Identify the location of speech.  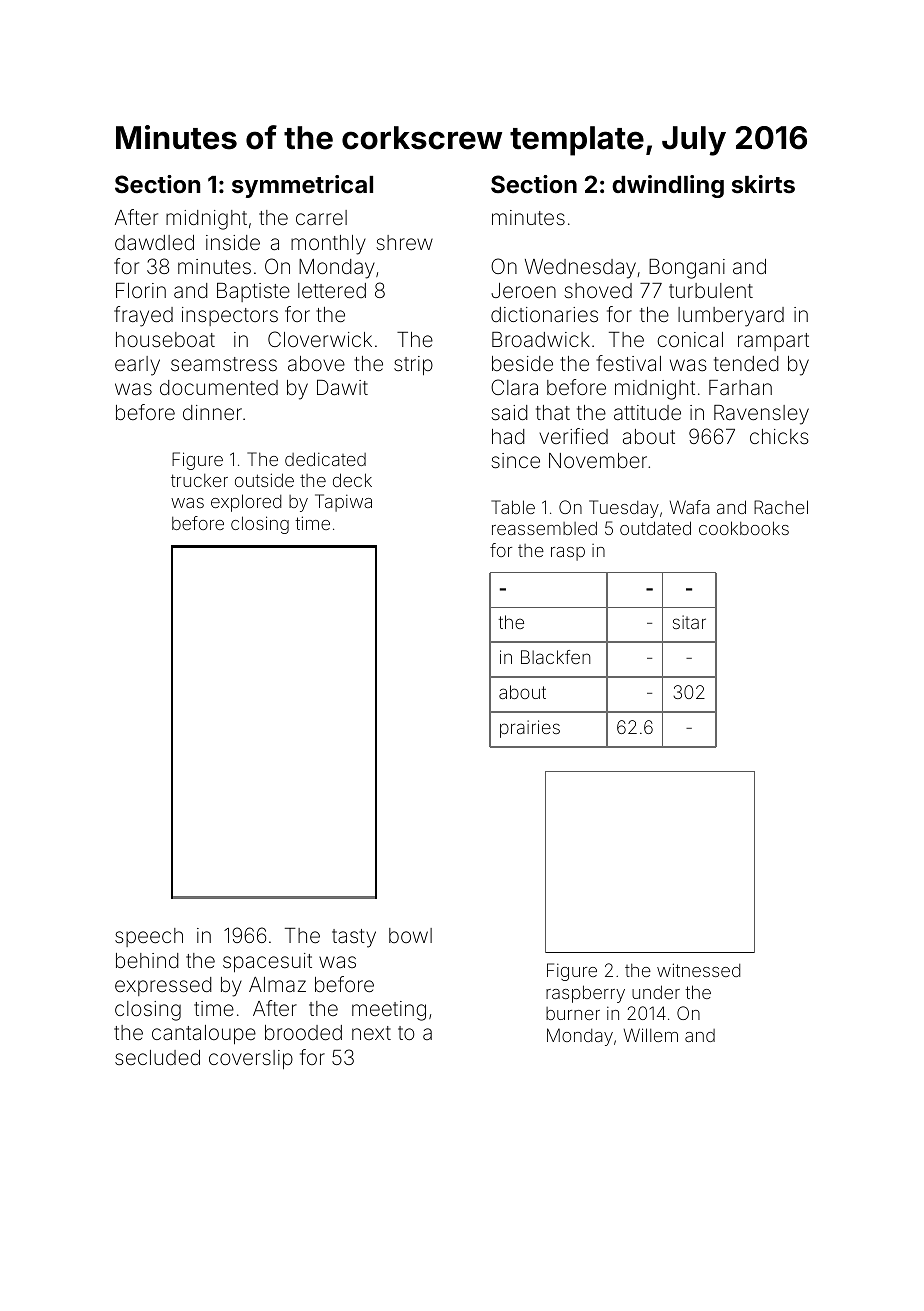
(149, 937).
